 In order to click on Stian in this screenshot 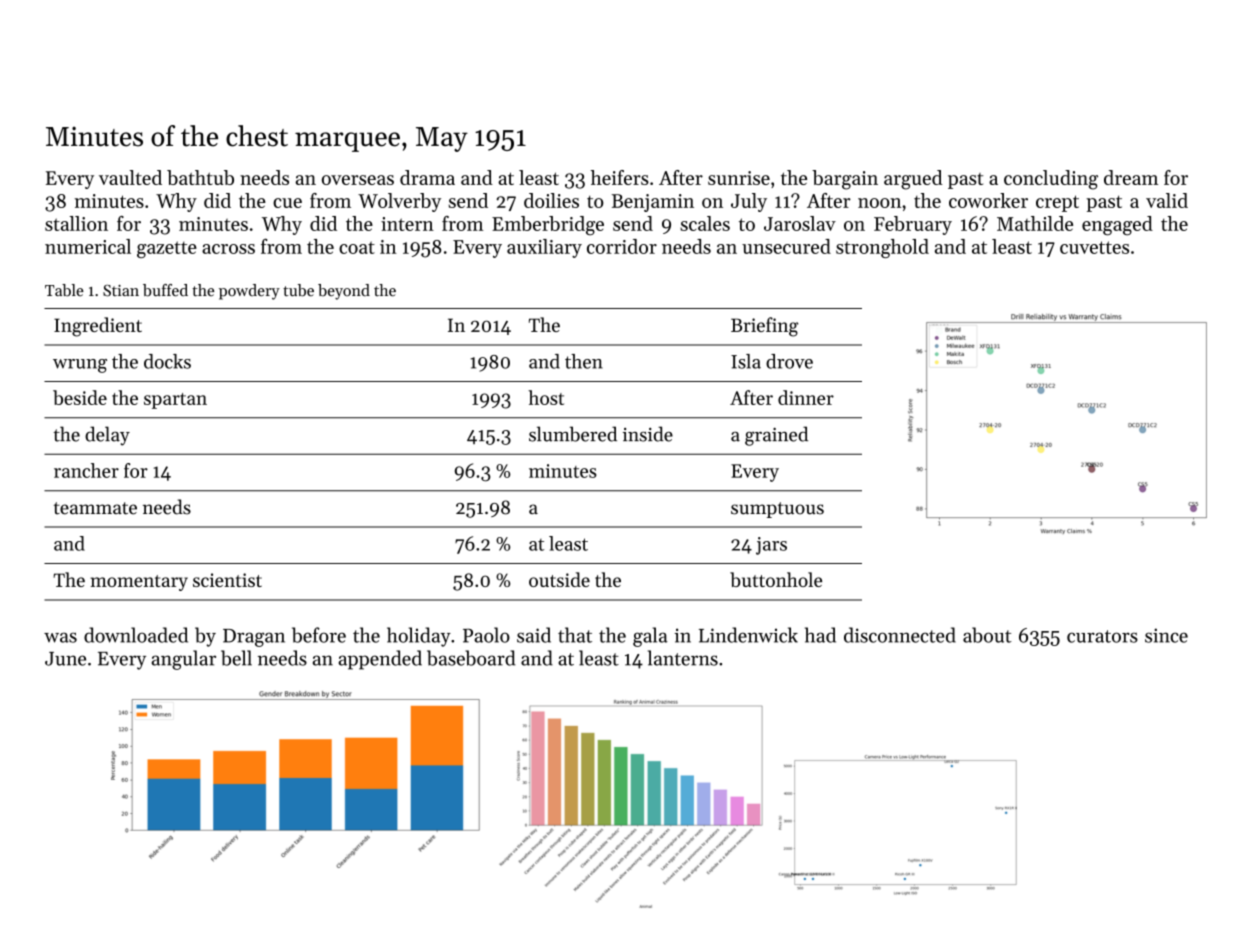, I will do `click(121, 291)`.
